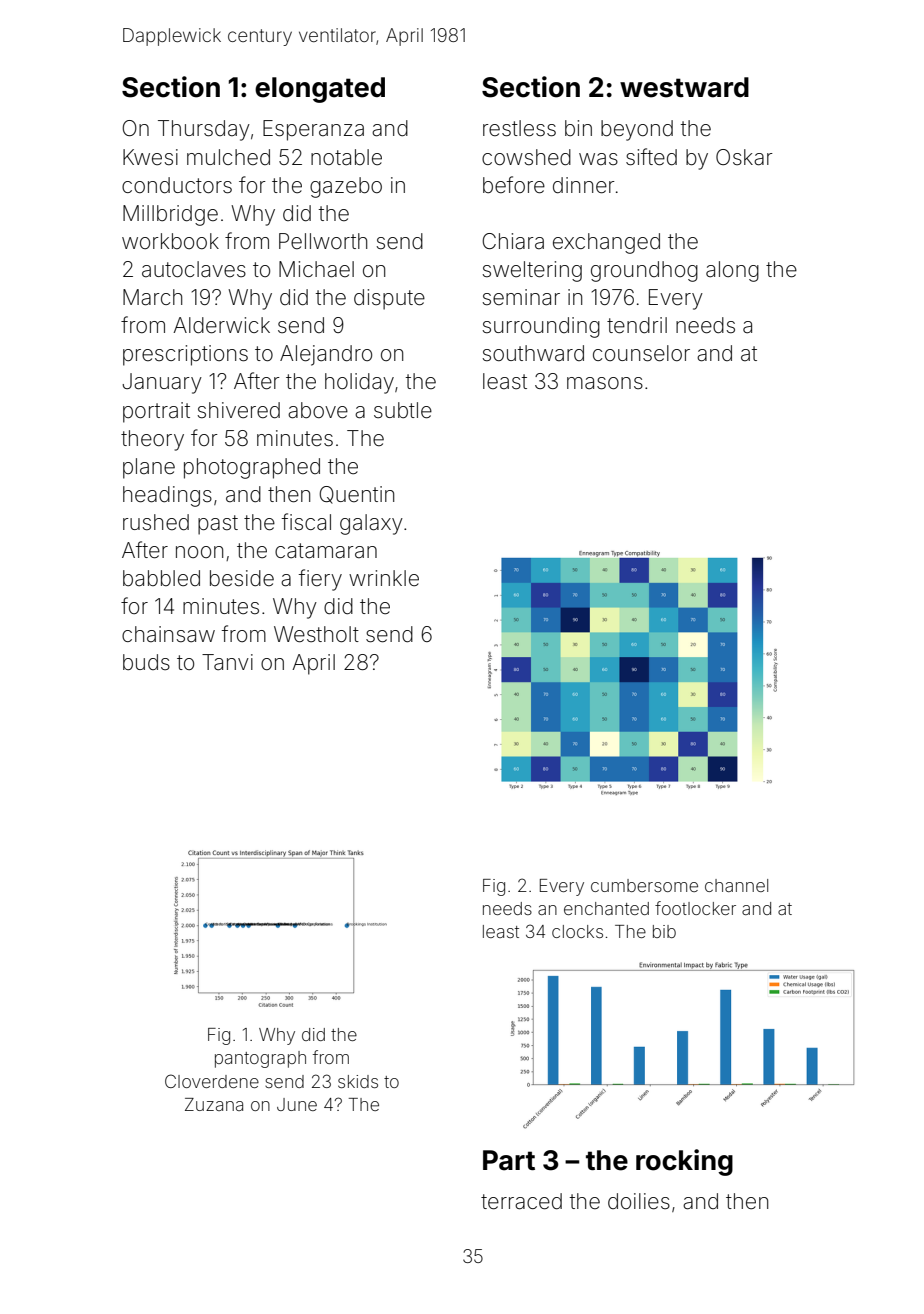 The width and height of the image is (924, 1314). What do you see at coordinates (577, 931) in the image?
I see `clocks` at bounding box center [577, 931].
